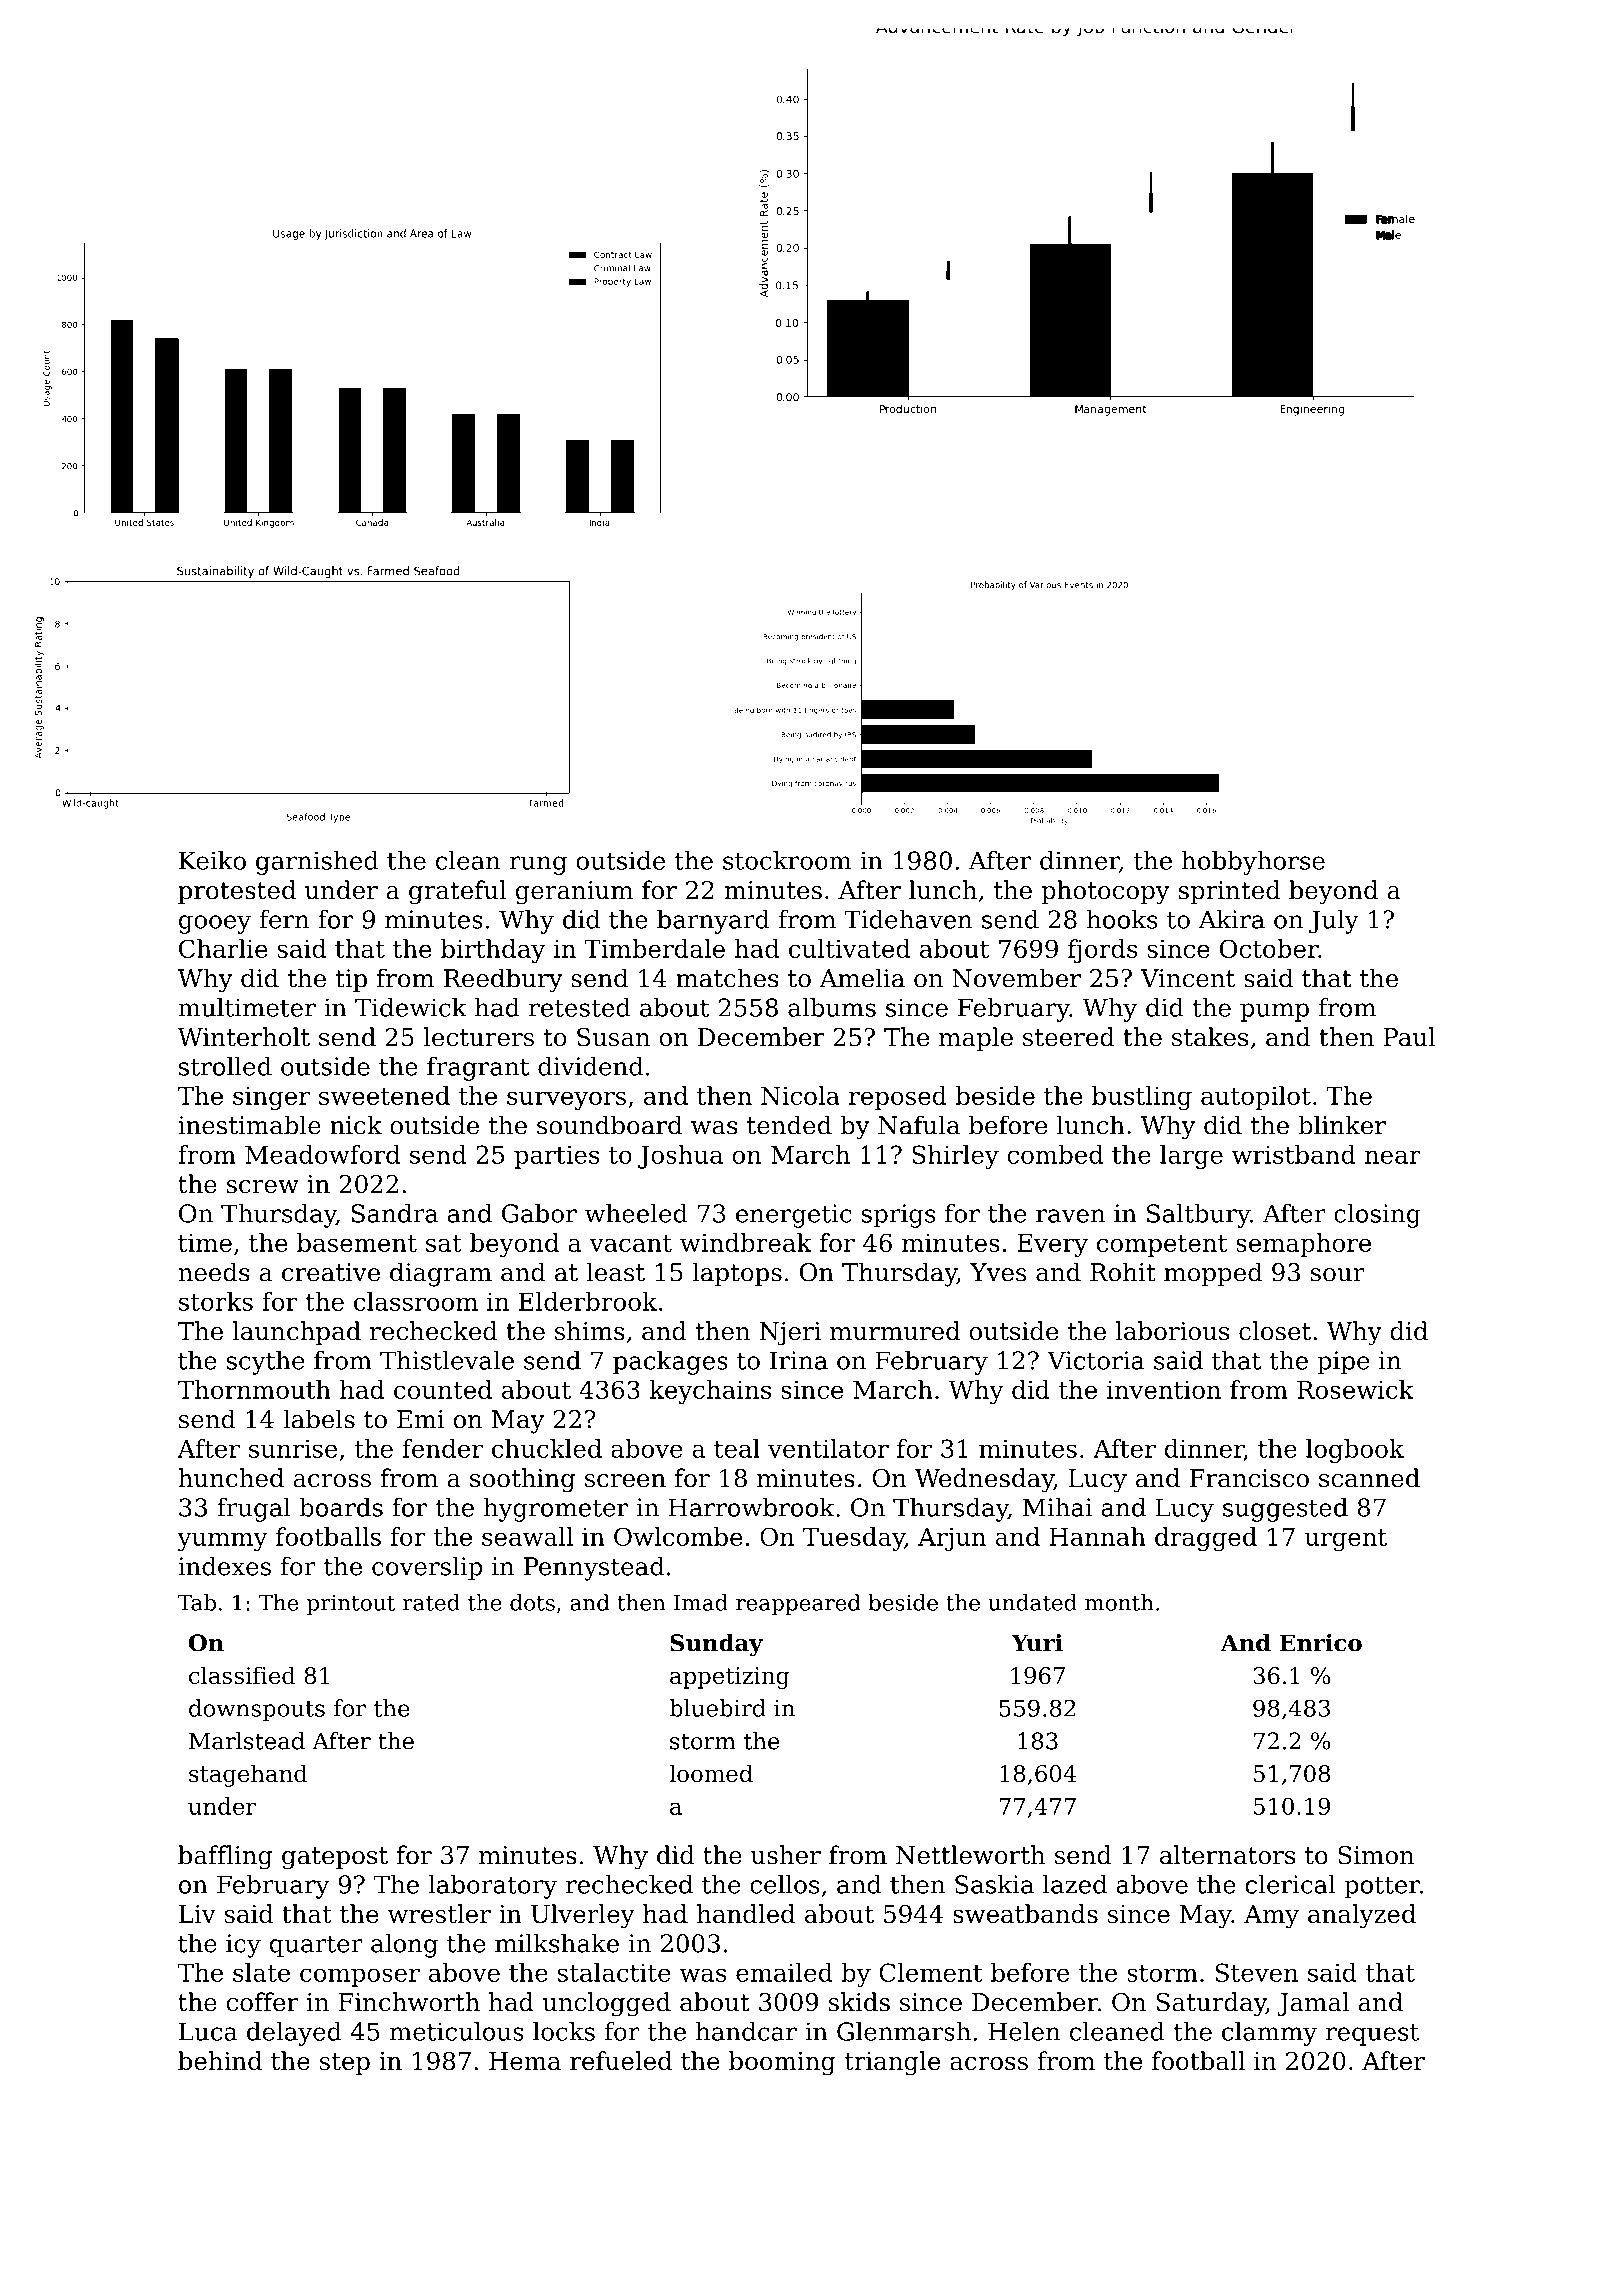 Image resolution: width=1620 pixels, height=2292 pixels. I want to click on ventilator, so click(828, 1448).
